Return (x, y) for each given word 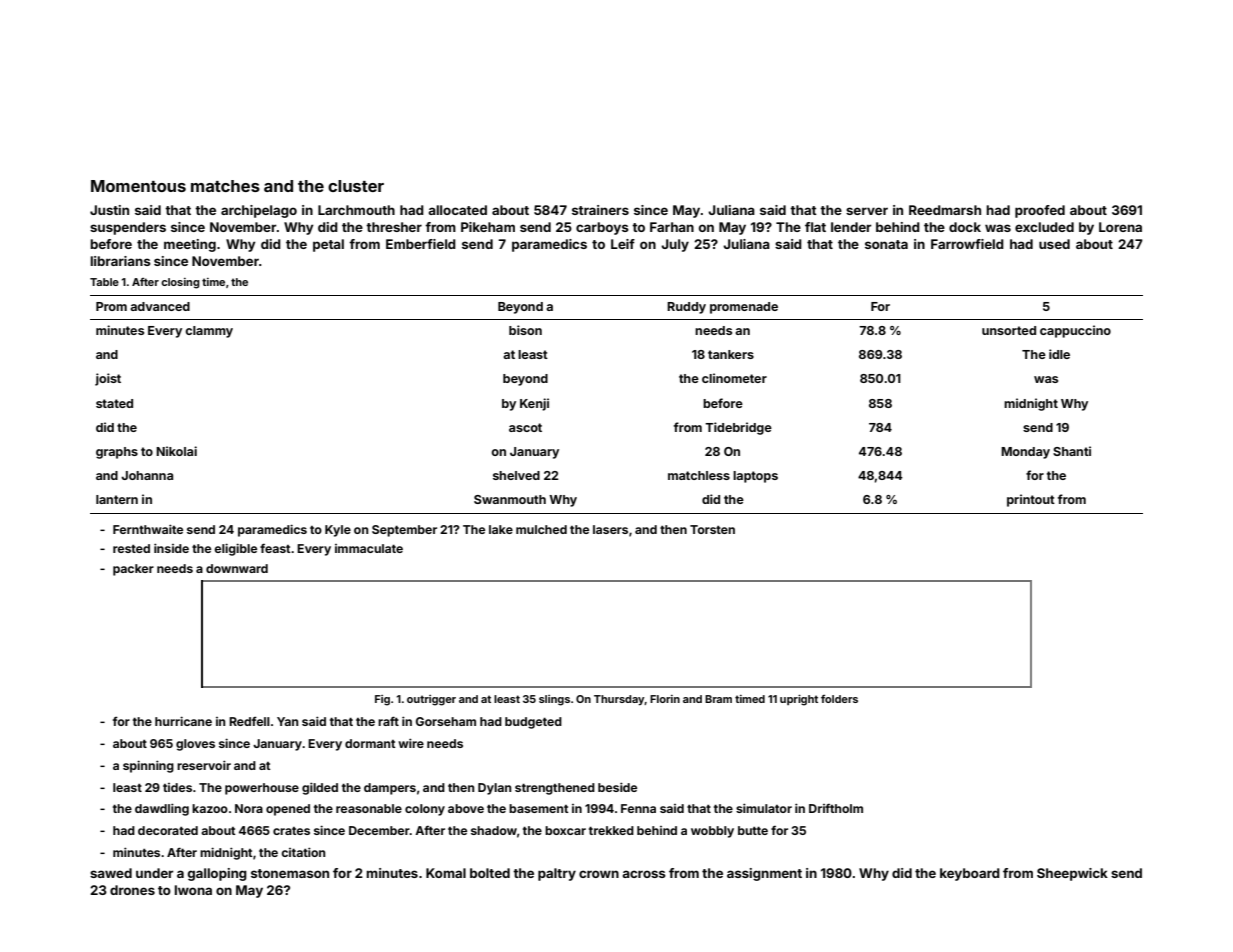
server (867, 211)
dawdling (162, 809)
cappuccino (1075, 331)
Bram (718, 699)
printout (1031, 500)
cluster (356, 186)
